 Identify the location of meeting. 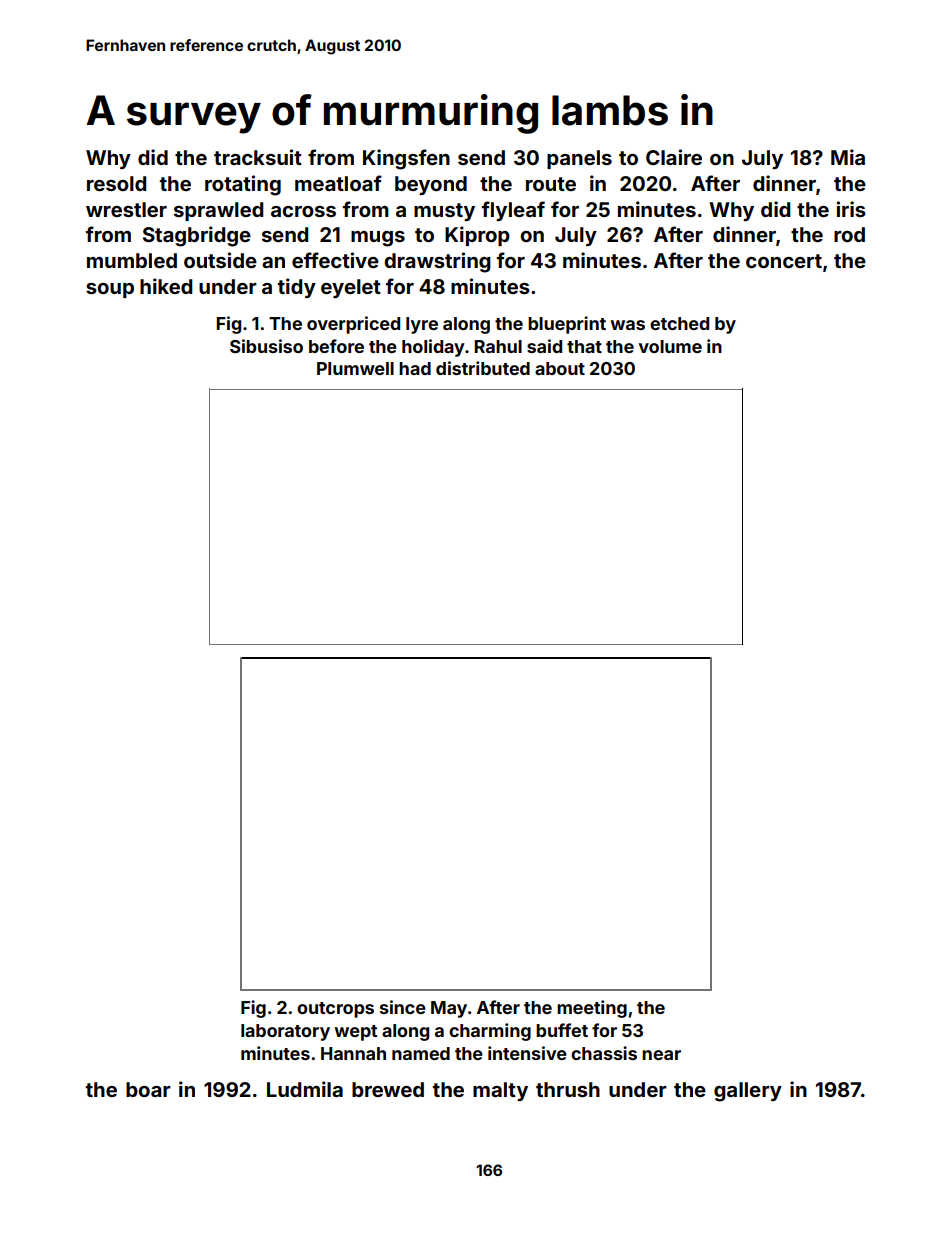
(592, 1009).
